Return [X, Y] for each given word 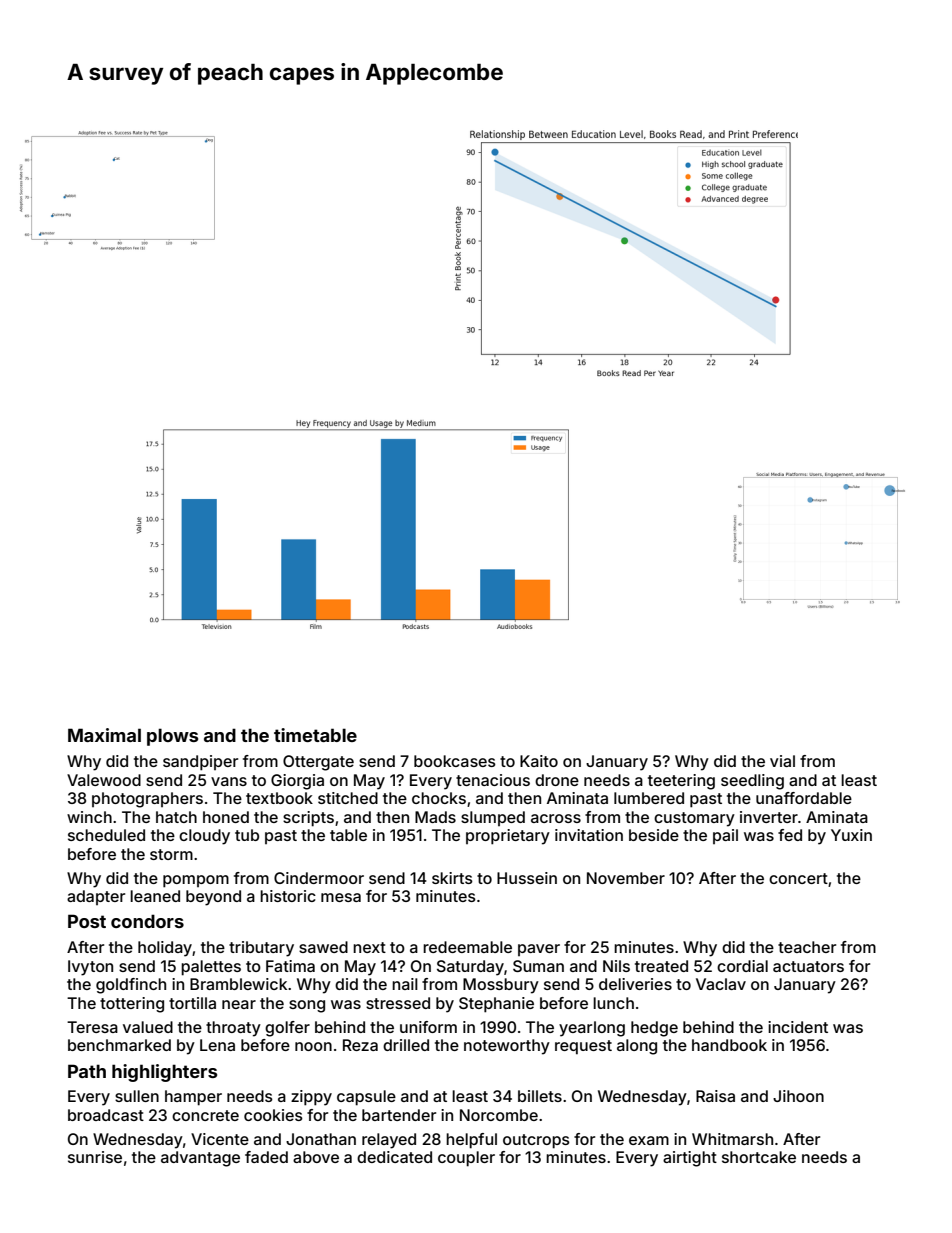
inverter [769, 817]
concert [798, 878]
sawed [323, 947]
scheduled [106, 835]
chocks [439, 798]
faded [266, 1157]
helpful [471, 1141]
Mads [435, 817]
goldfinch [131, 986]
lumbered [649, 798]
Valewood [104, 780]
